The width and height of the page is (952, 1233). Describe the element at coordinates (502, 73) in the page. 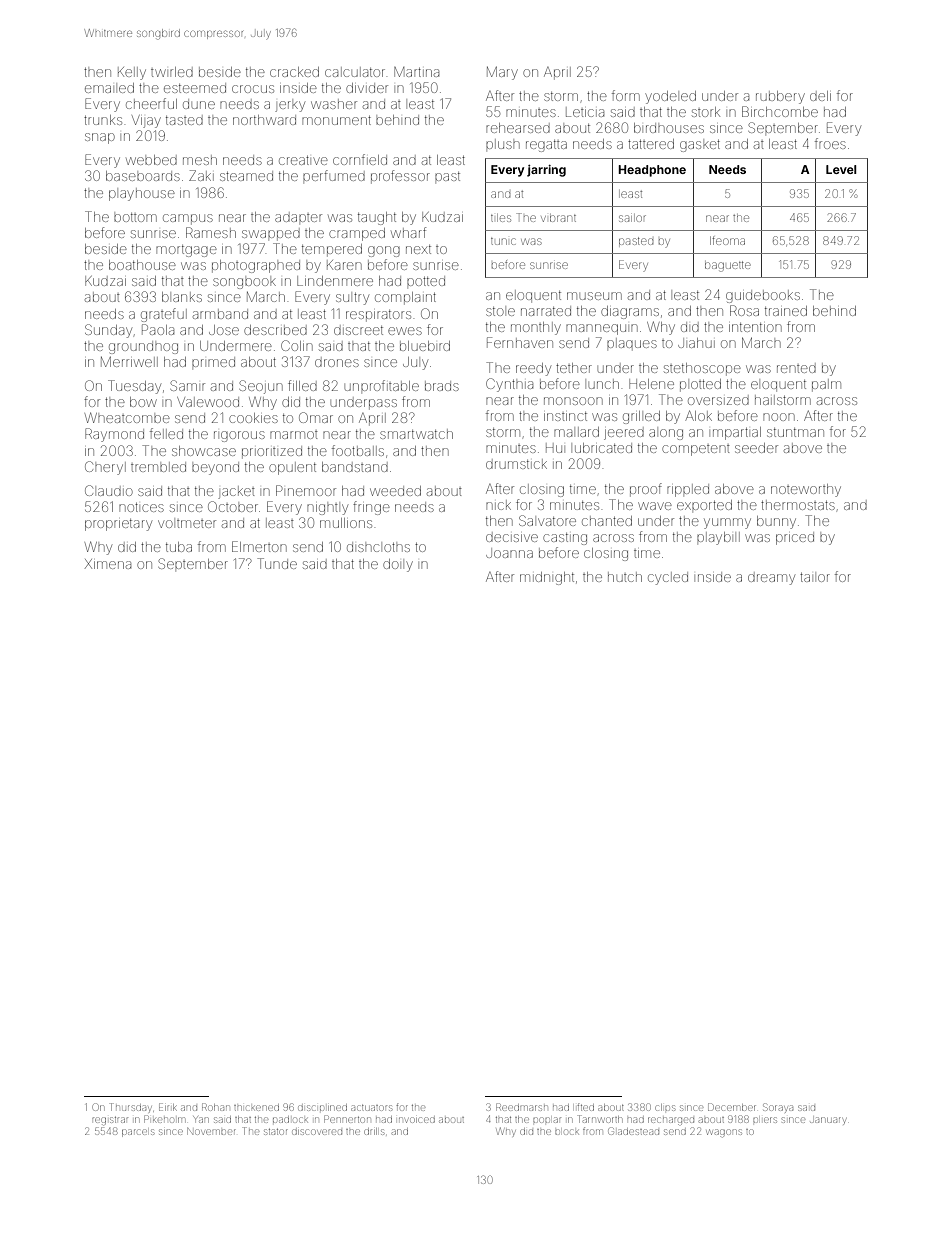

I see `Mary` at that location.
